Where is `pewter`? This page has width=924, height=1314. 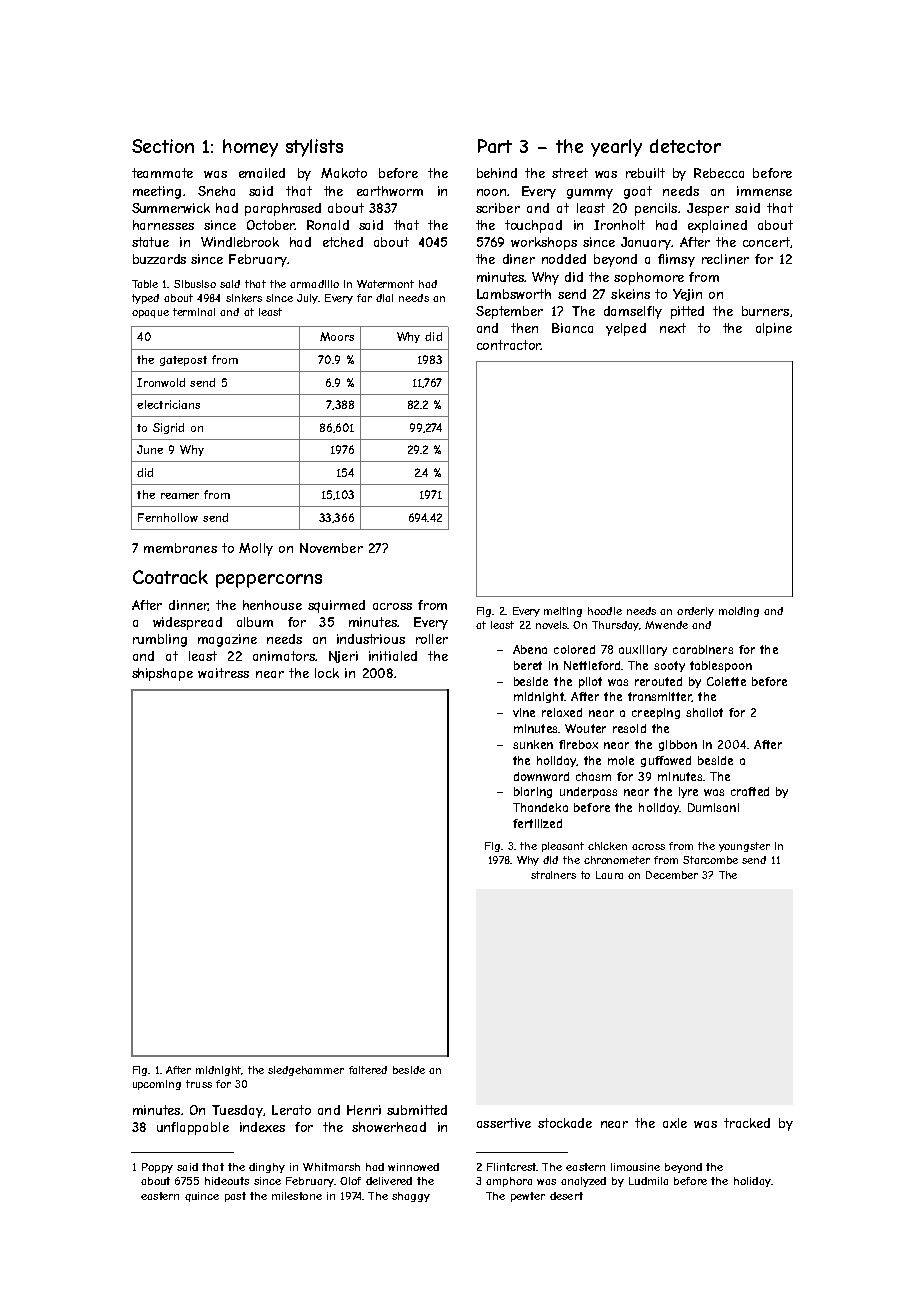 pewter is located at coordinates (528, 1197).
